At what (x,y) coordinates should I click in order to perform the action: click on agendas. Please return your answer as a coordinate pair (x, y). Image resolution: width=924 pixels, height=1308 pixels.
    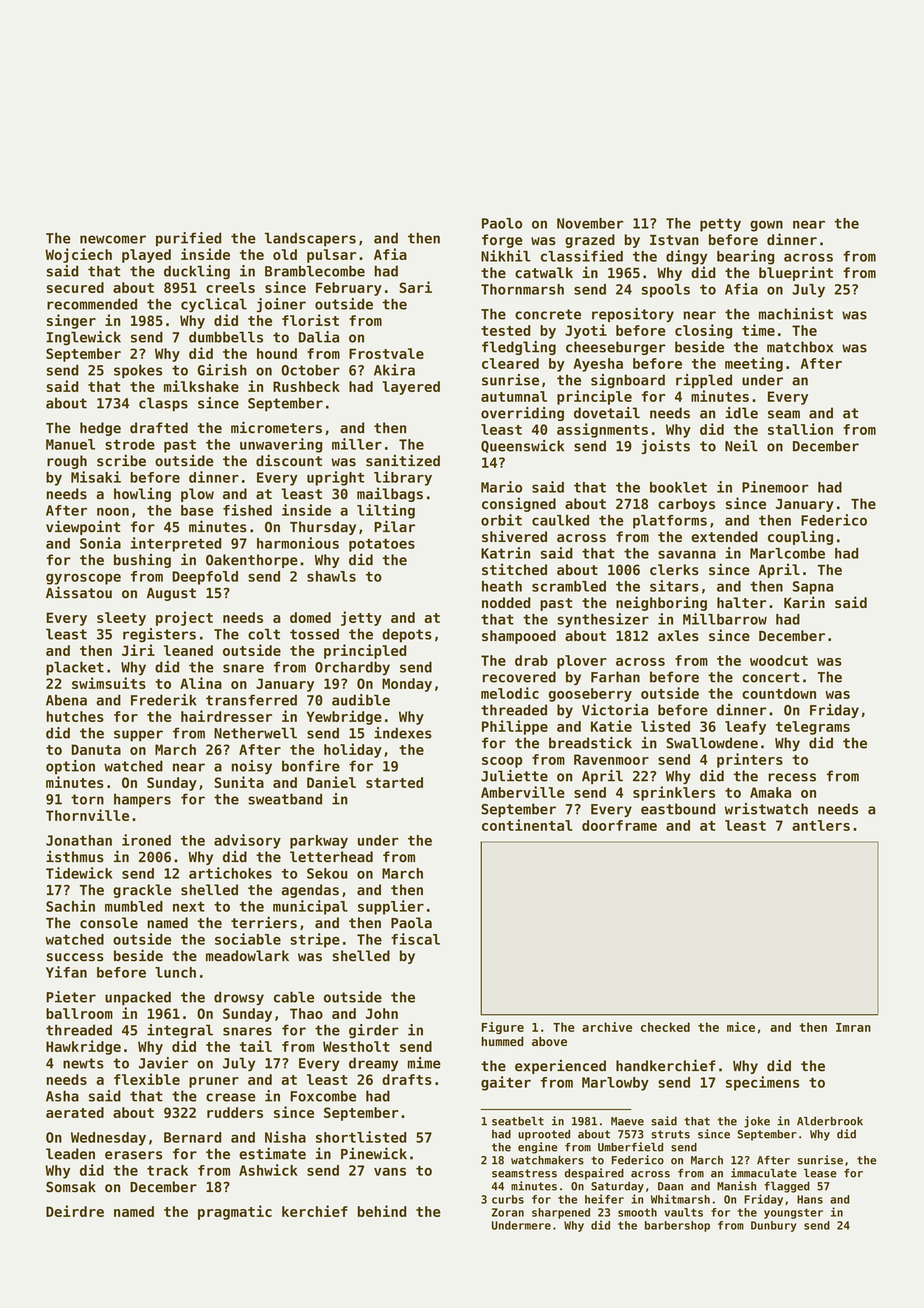
    Looking at the image, I should click on (310, 891).
